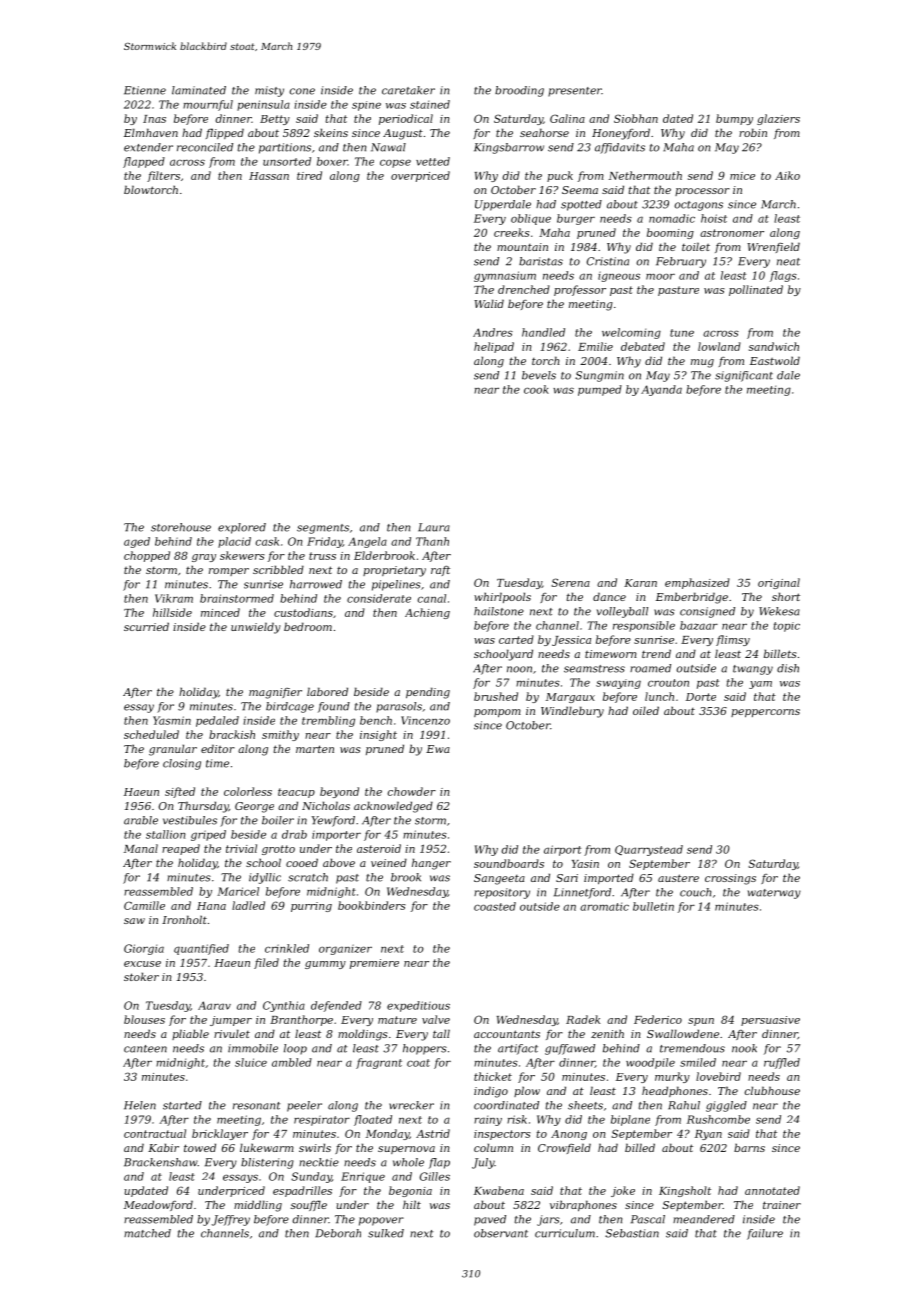 The height and width of the screenshot is (1308, 924). Describe the element at coordinates (788, 262) in the screenshot. I see `neat` at that location.
